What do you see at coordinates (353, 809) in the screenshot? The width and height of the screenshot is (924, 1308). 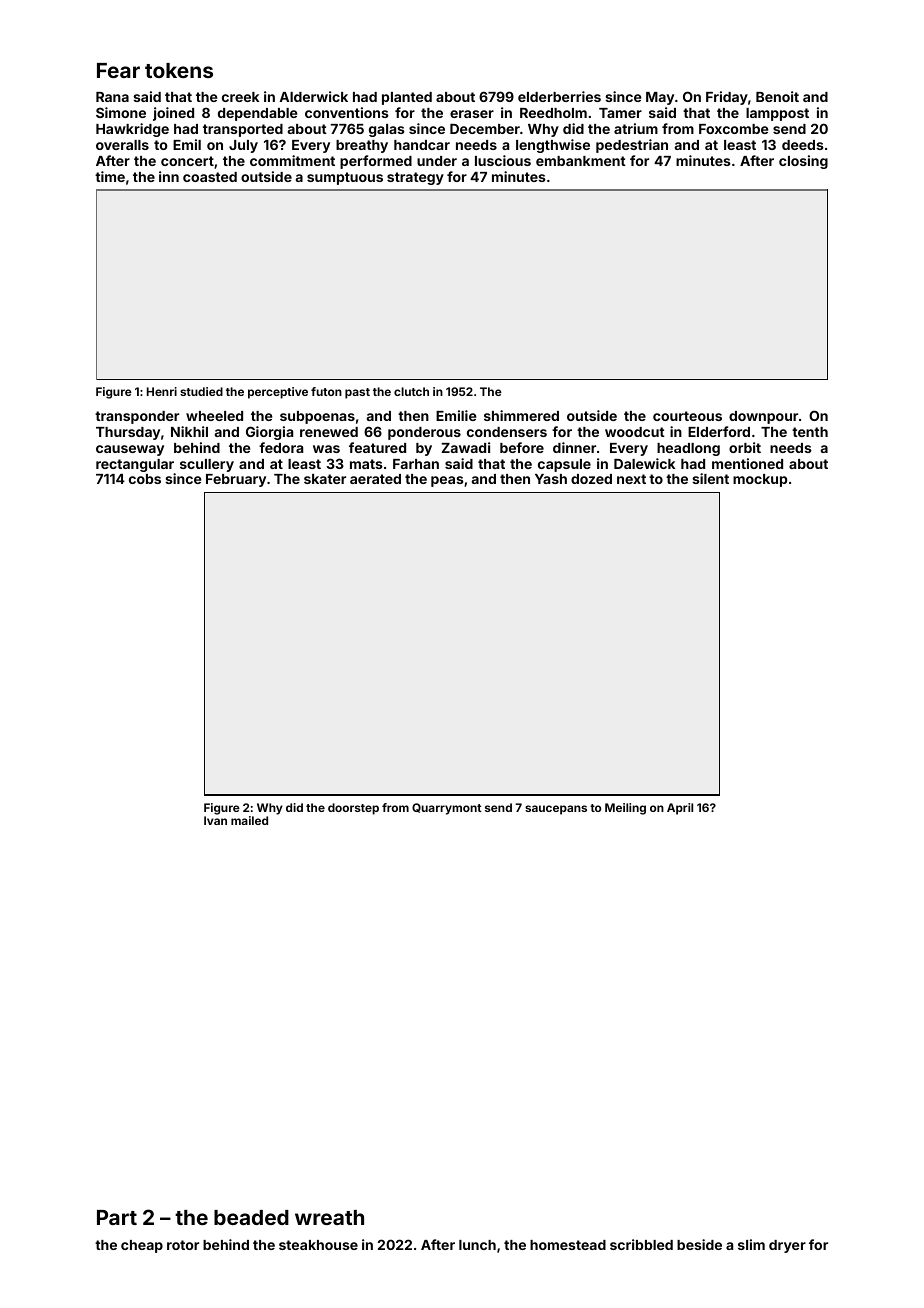 I see `doorstep` at bounding box center [353, 809].
